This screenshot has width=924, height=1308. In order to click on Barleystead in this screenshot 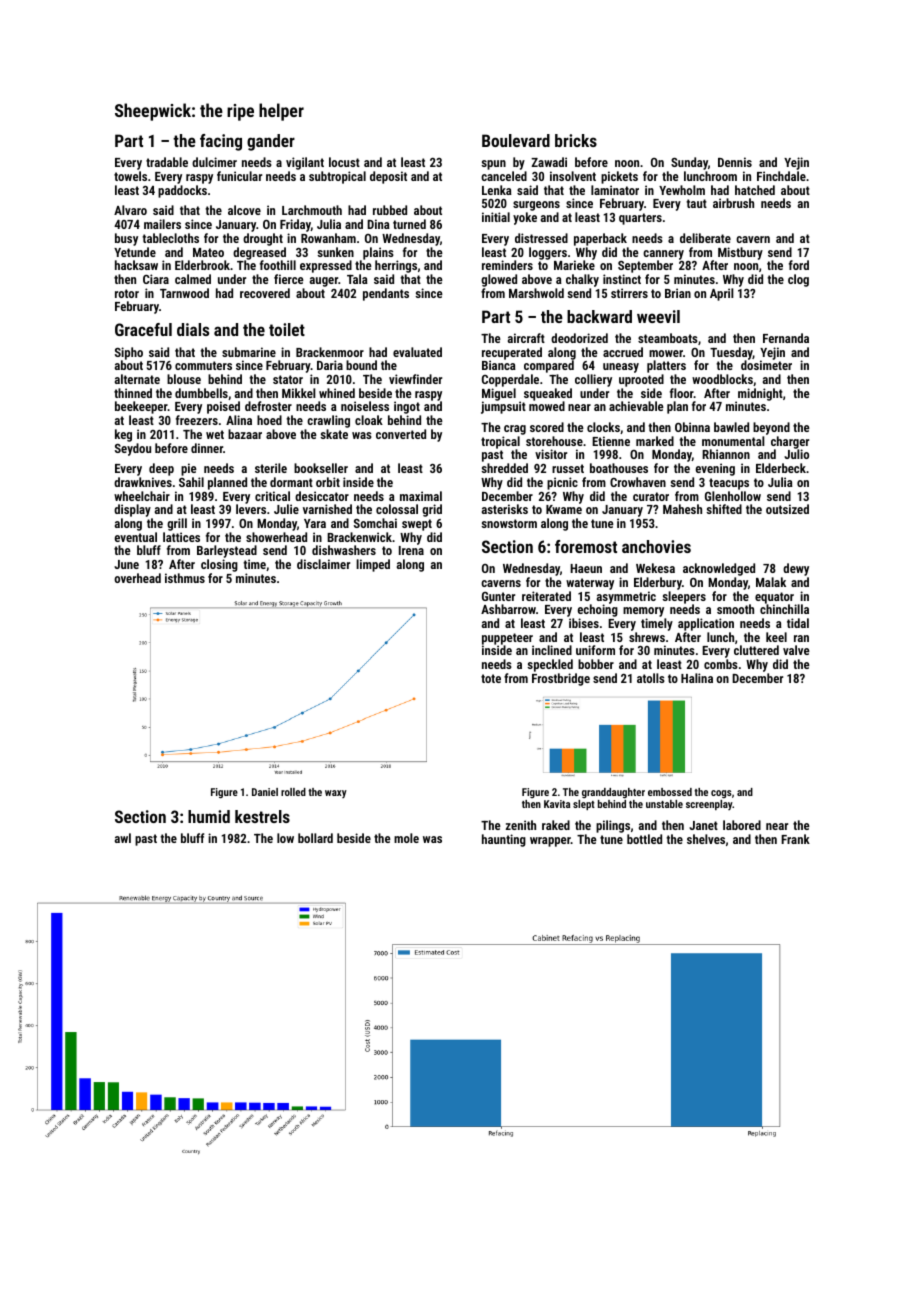, I will do `click(227, 551)`.
